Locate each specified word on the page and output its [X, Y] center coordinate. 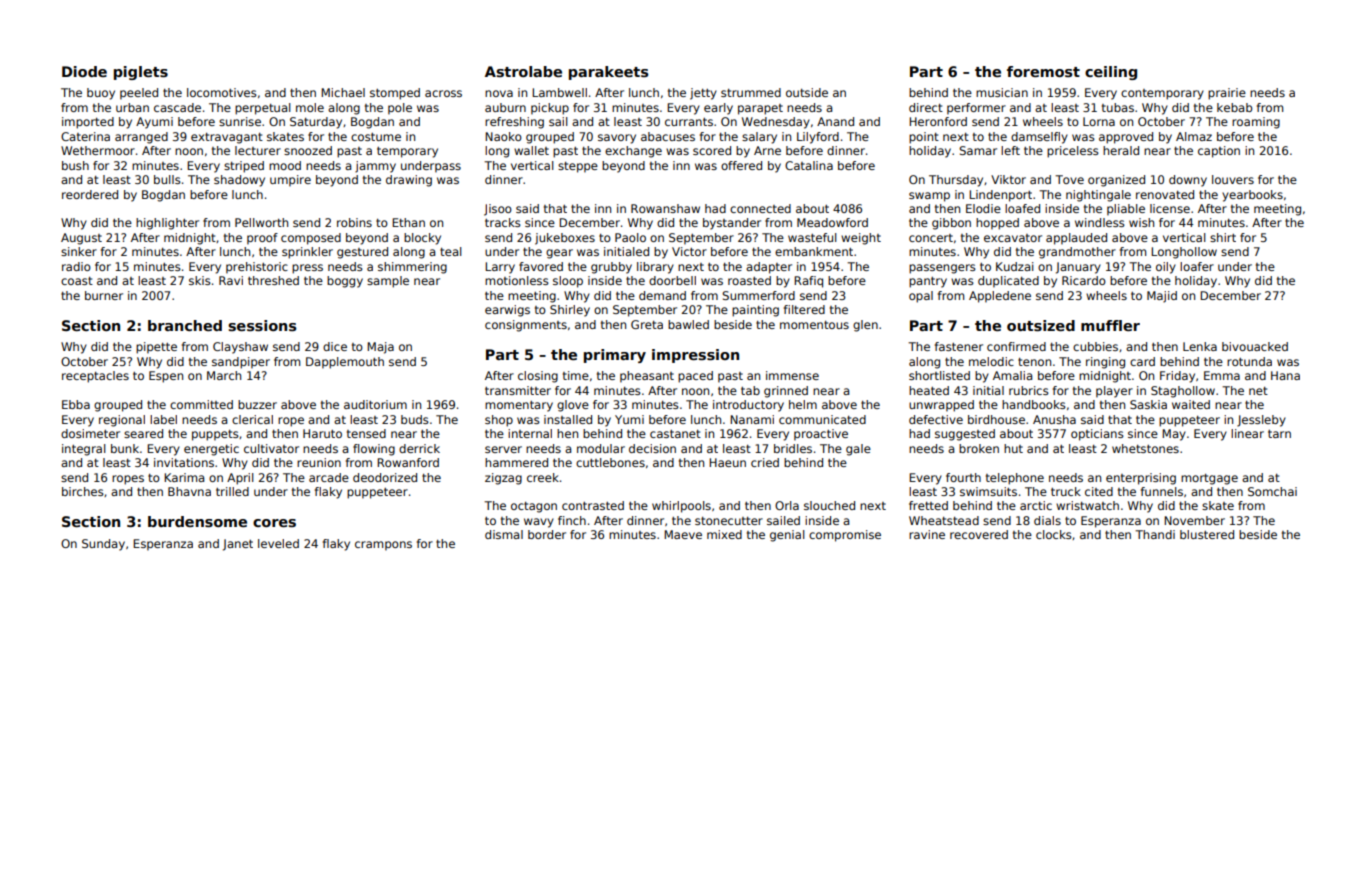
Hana [1285, 375]
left [1010, 150]
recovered [979, 534]
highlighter [167, 224]
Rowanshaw [665, 208]
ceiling [1111, 73]
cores [274, 523]
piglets [141, 73]
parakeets [609, 73]
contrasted [593, 505]
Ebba [76, 404]
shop [499, 421]
